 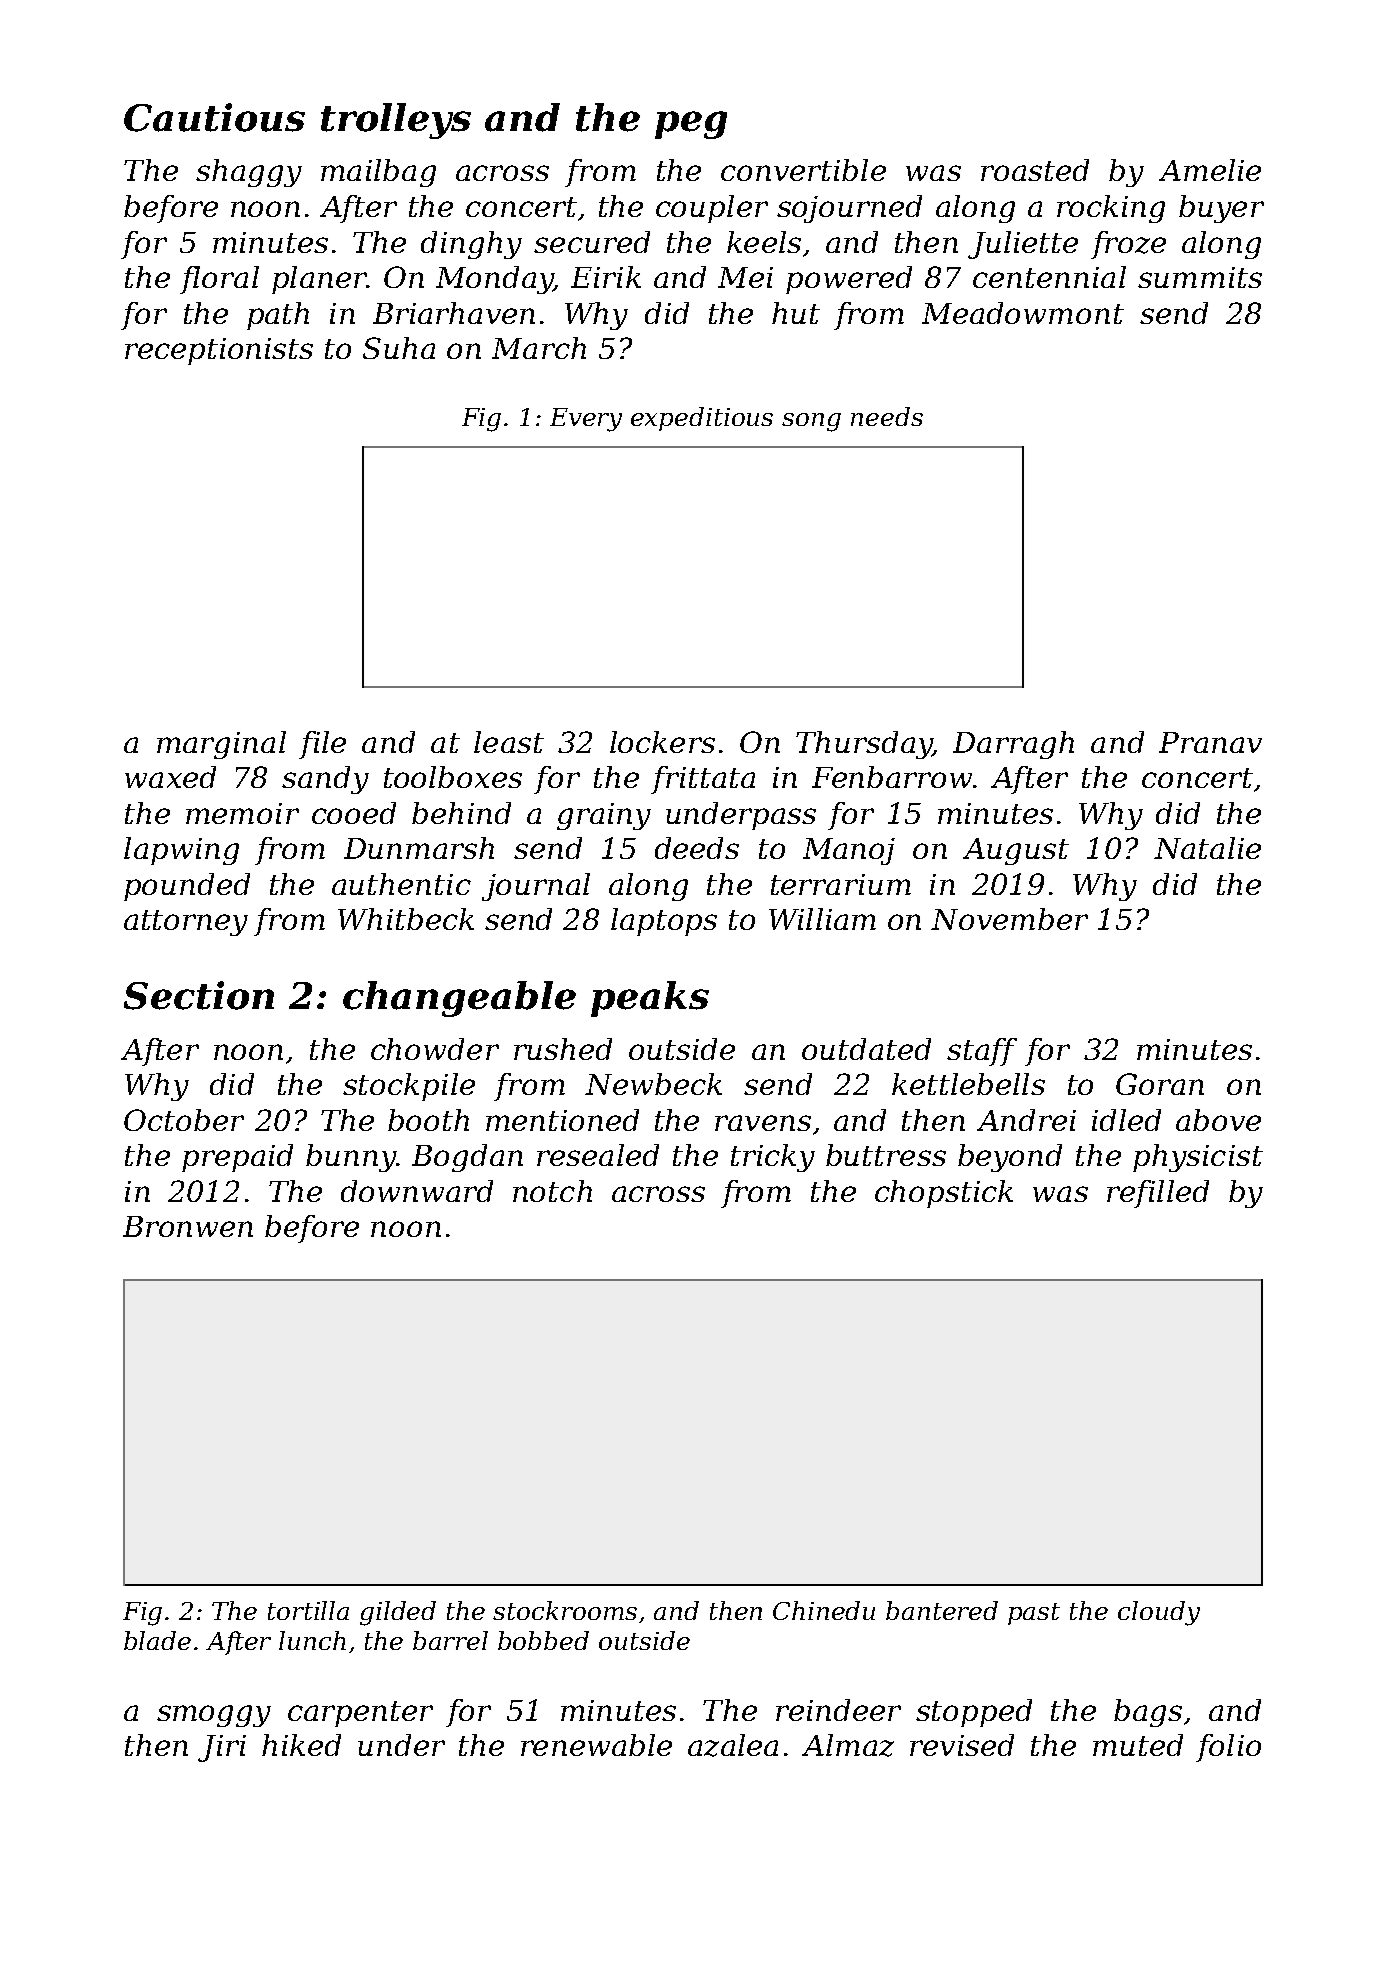 I want to click on smoggy, so click(x=214, y=1716).
